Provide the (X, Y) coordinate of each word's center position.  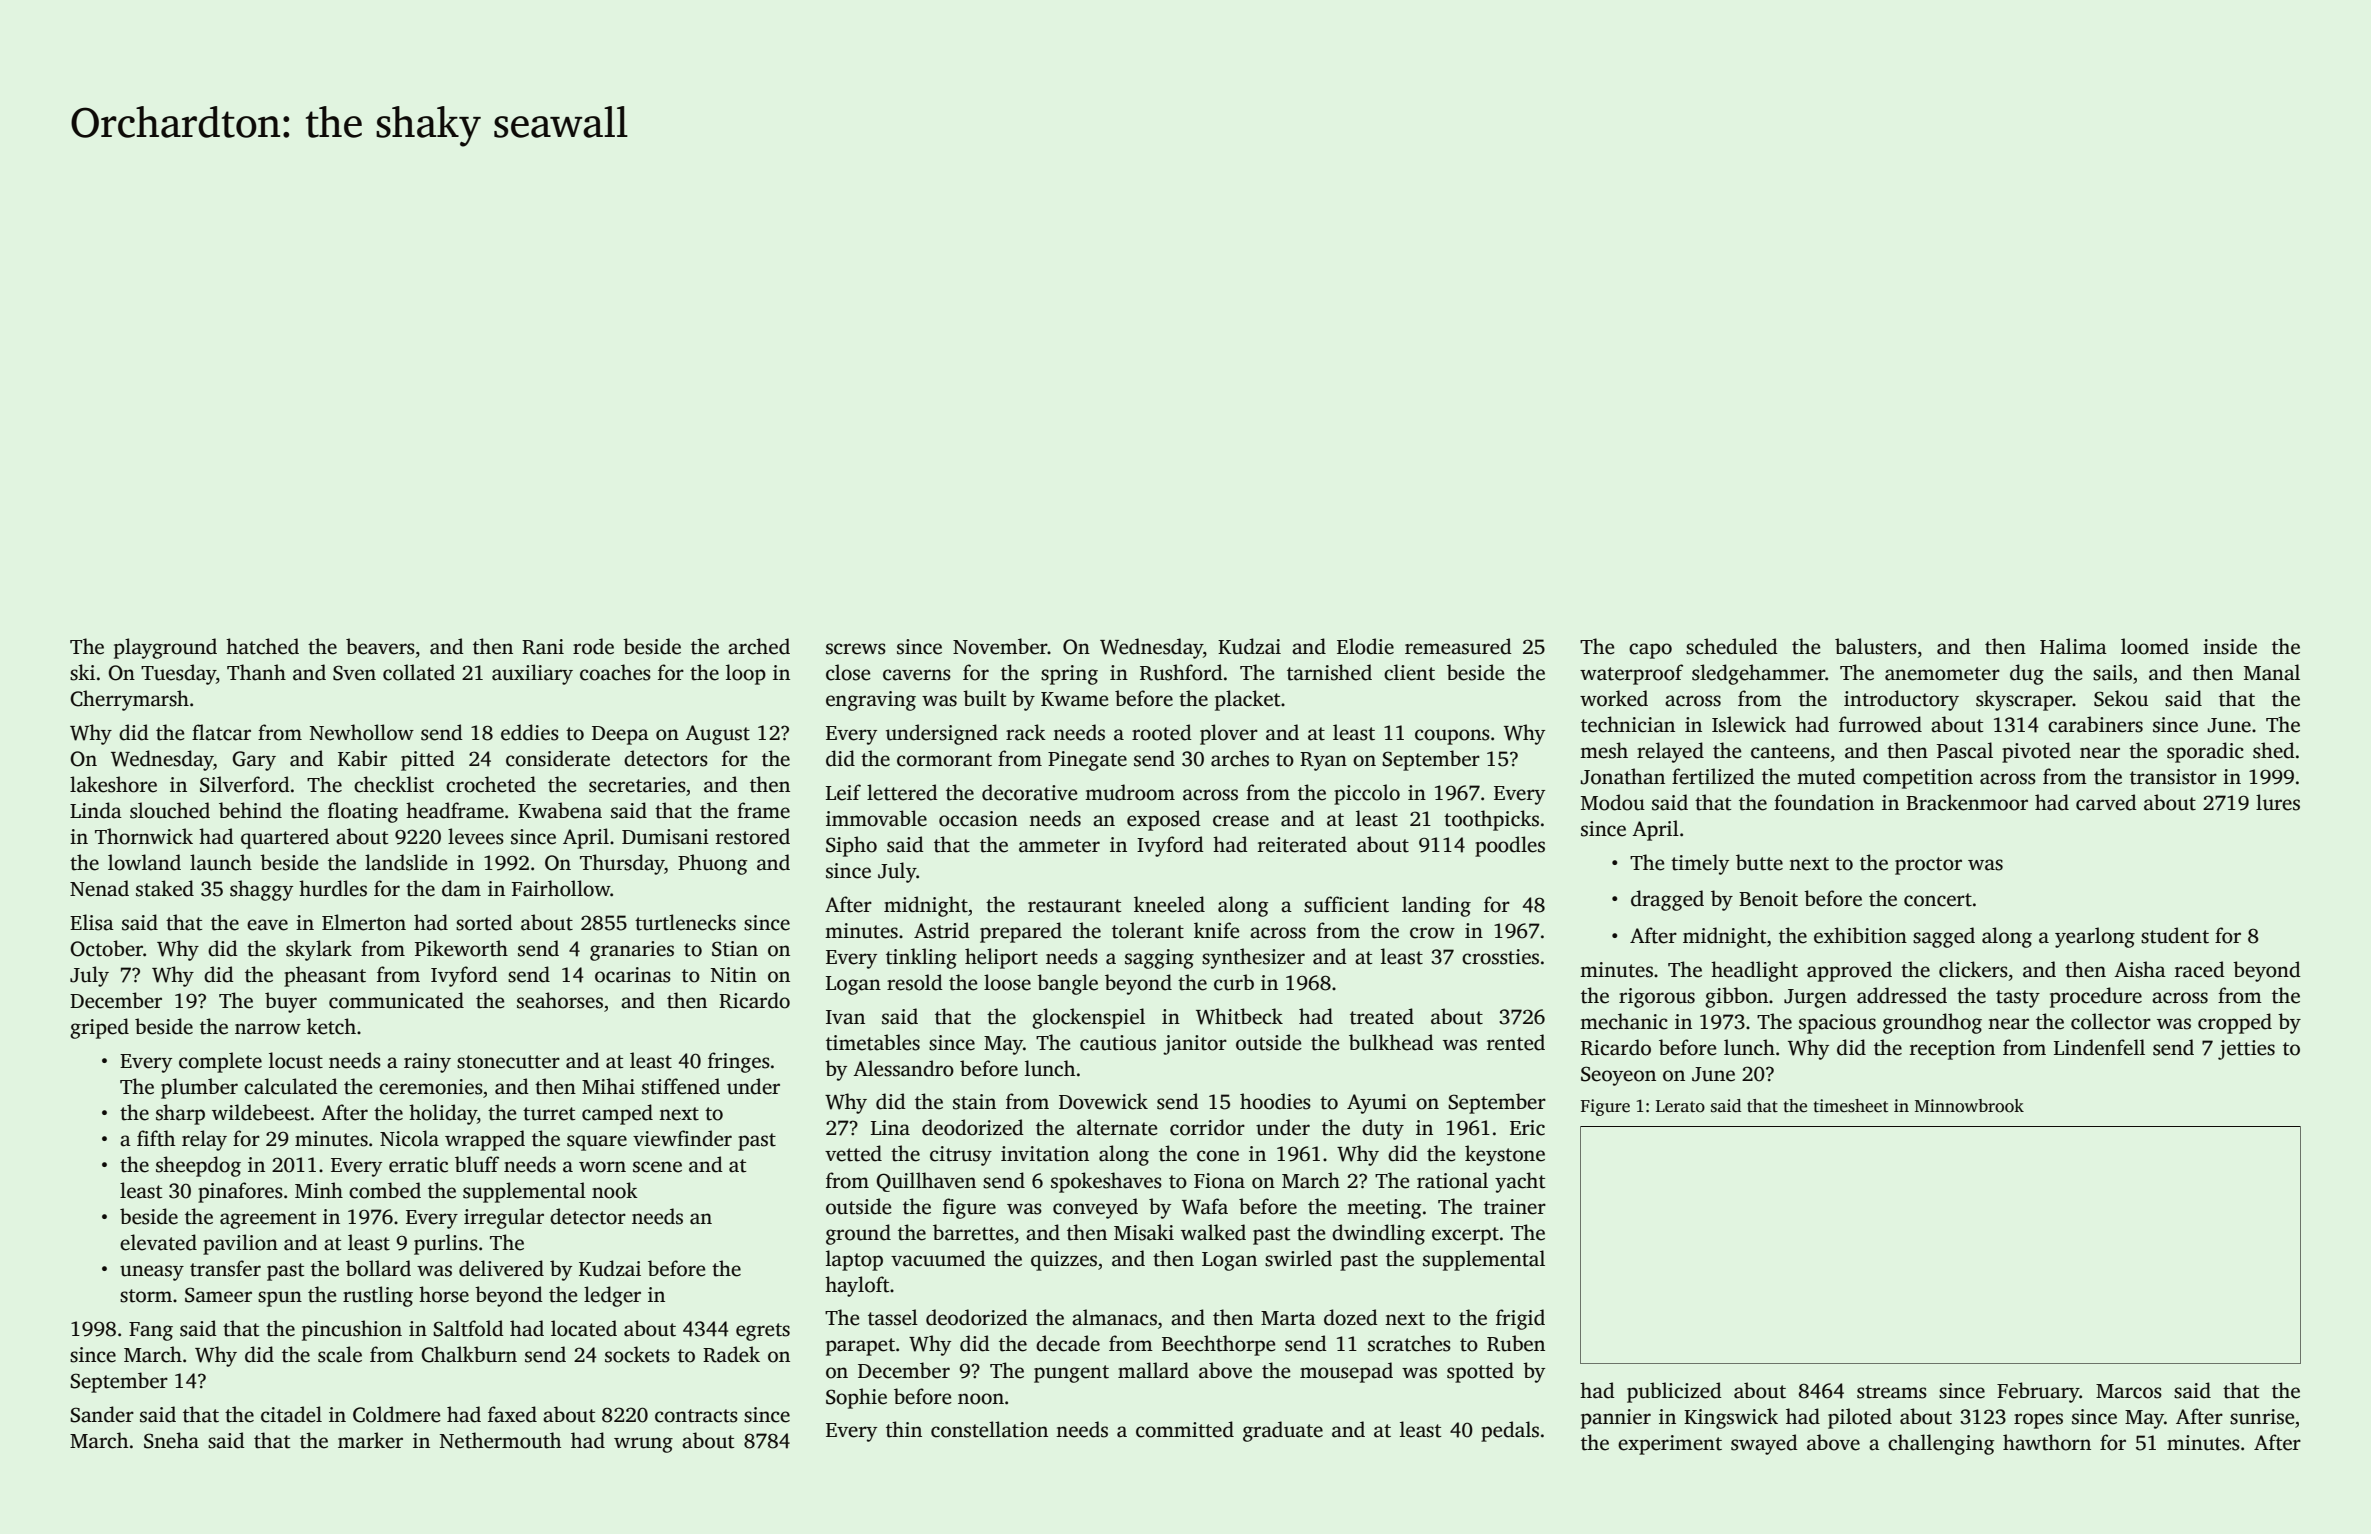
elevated (158, 1242)
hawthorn (2047, 1442)
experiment (1670, 1445)
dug (2027, 674)
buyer (291, 1002)
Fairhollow (561, 888)
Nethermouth (500, 1440)
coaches (615, 672)
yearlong (2095, 937)
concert (1938, 900)
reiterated (1302, 844)
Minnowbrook (1969, 1106)
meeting (1384, 1209)
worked (1614, 698)
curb (1234, 982)
